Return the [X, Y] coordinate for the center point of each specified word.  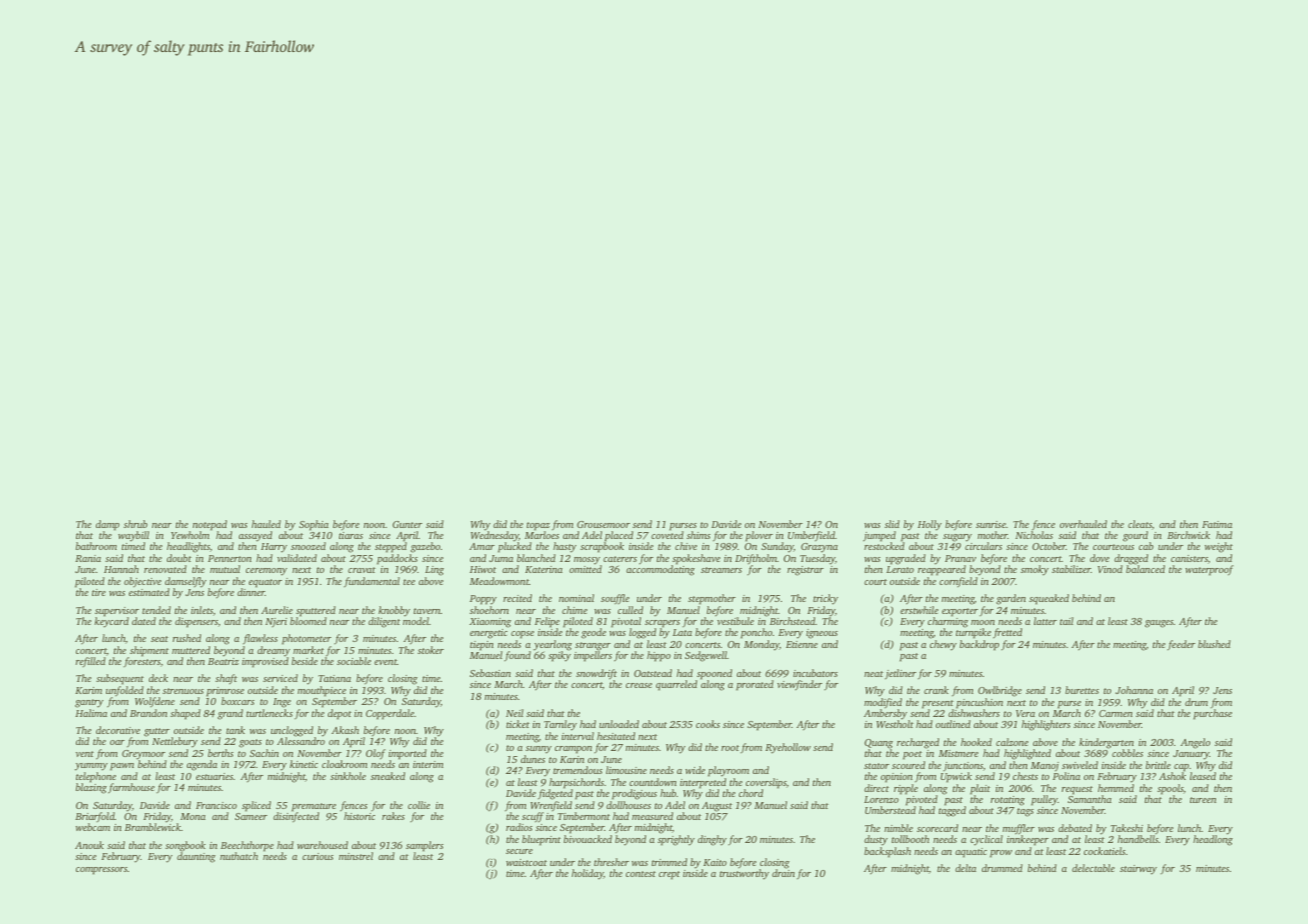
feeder [1181, 645]
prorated [755, 685]
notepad [210, 525]
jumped [879, 537]
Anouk [89, 845]
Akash [345, 730]
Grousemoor [603, 524]
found [517, 656]
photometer [306, 639]
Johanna [1134, 690]
